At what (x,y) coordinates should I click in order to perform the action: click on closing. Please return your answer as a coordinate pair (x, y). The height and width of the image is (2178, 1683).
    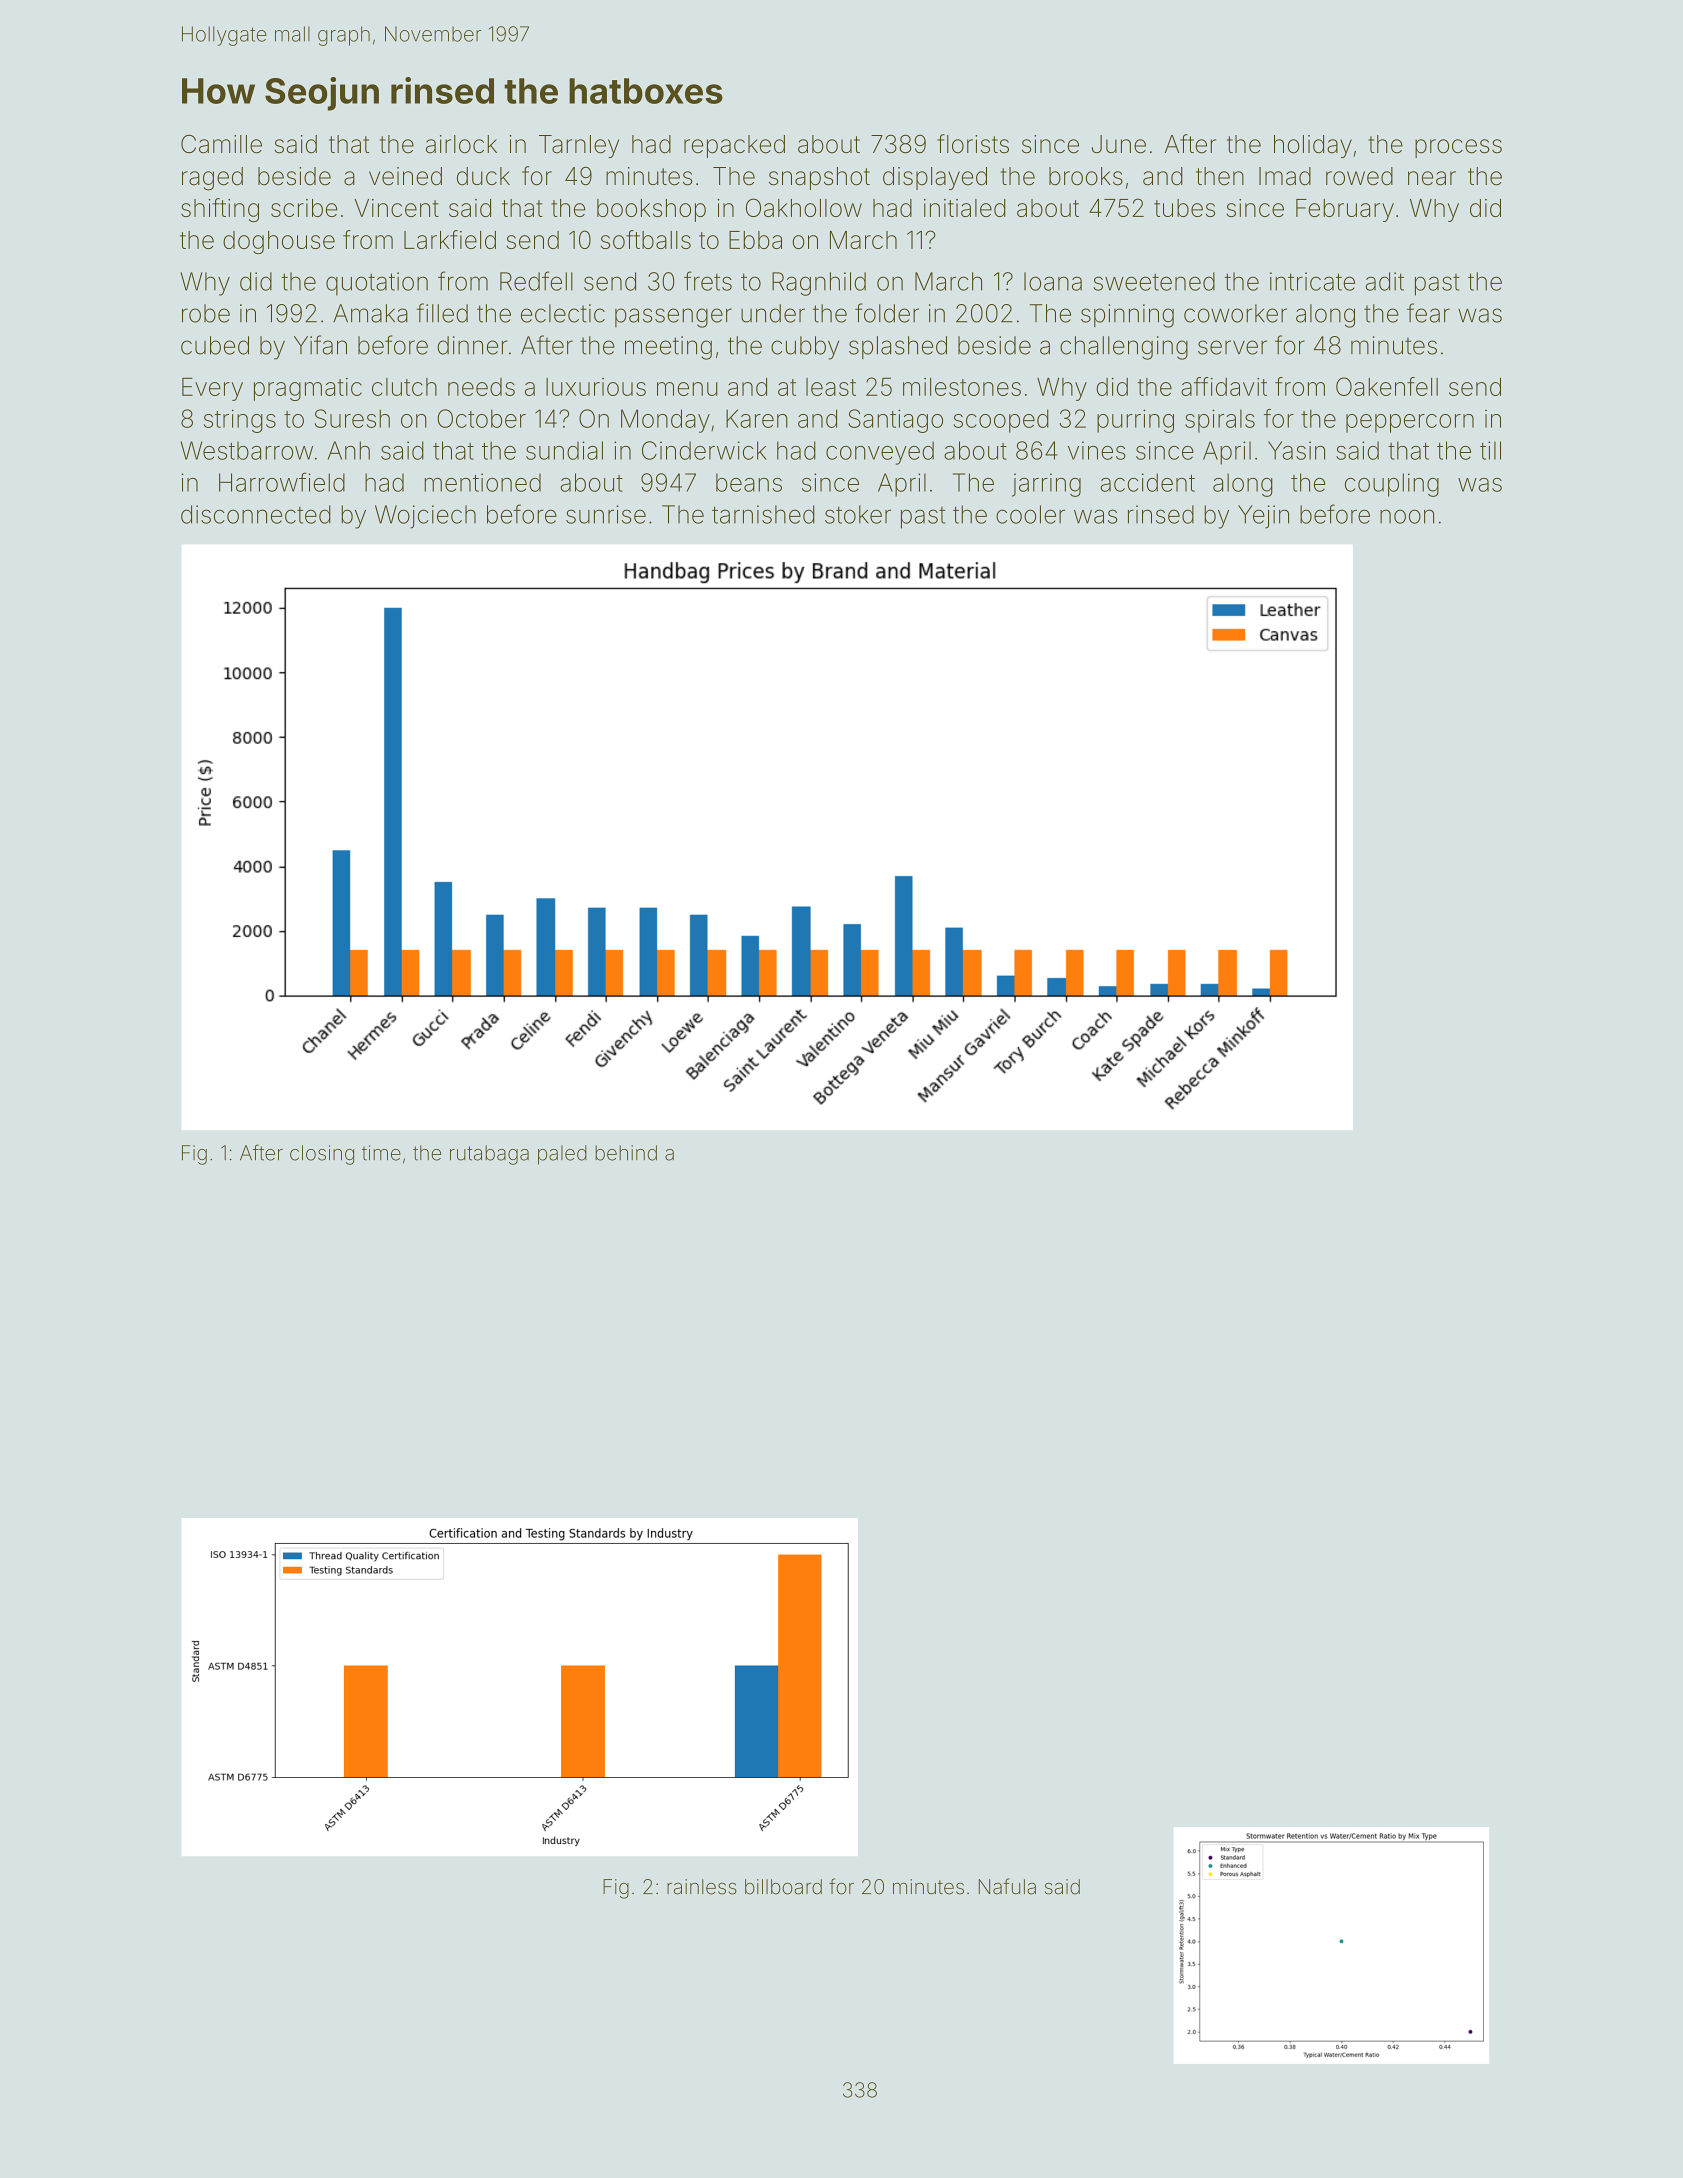
    Looking at the image, I should click on (322, 1155).
